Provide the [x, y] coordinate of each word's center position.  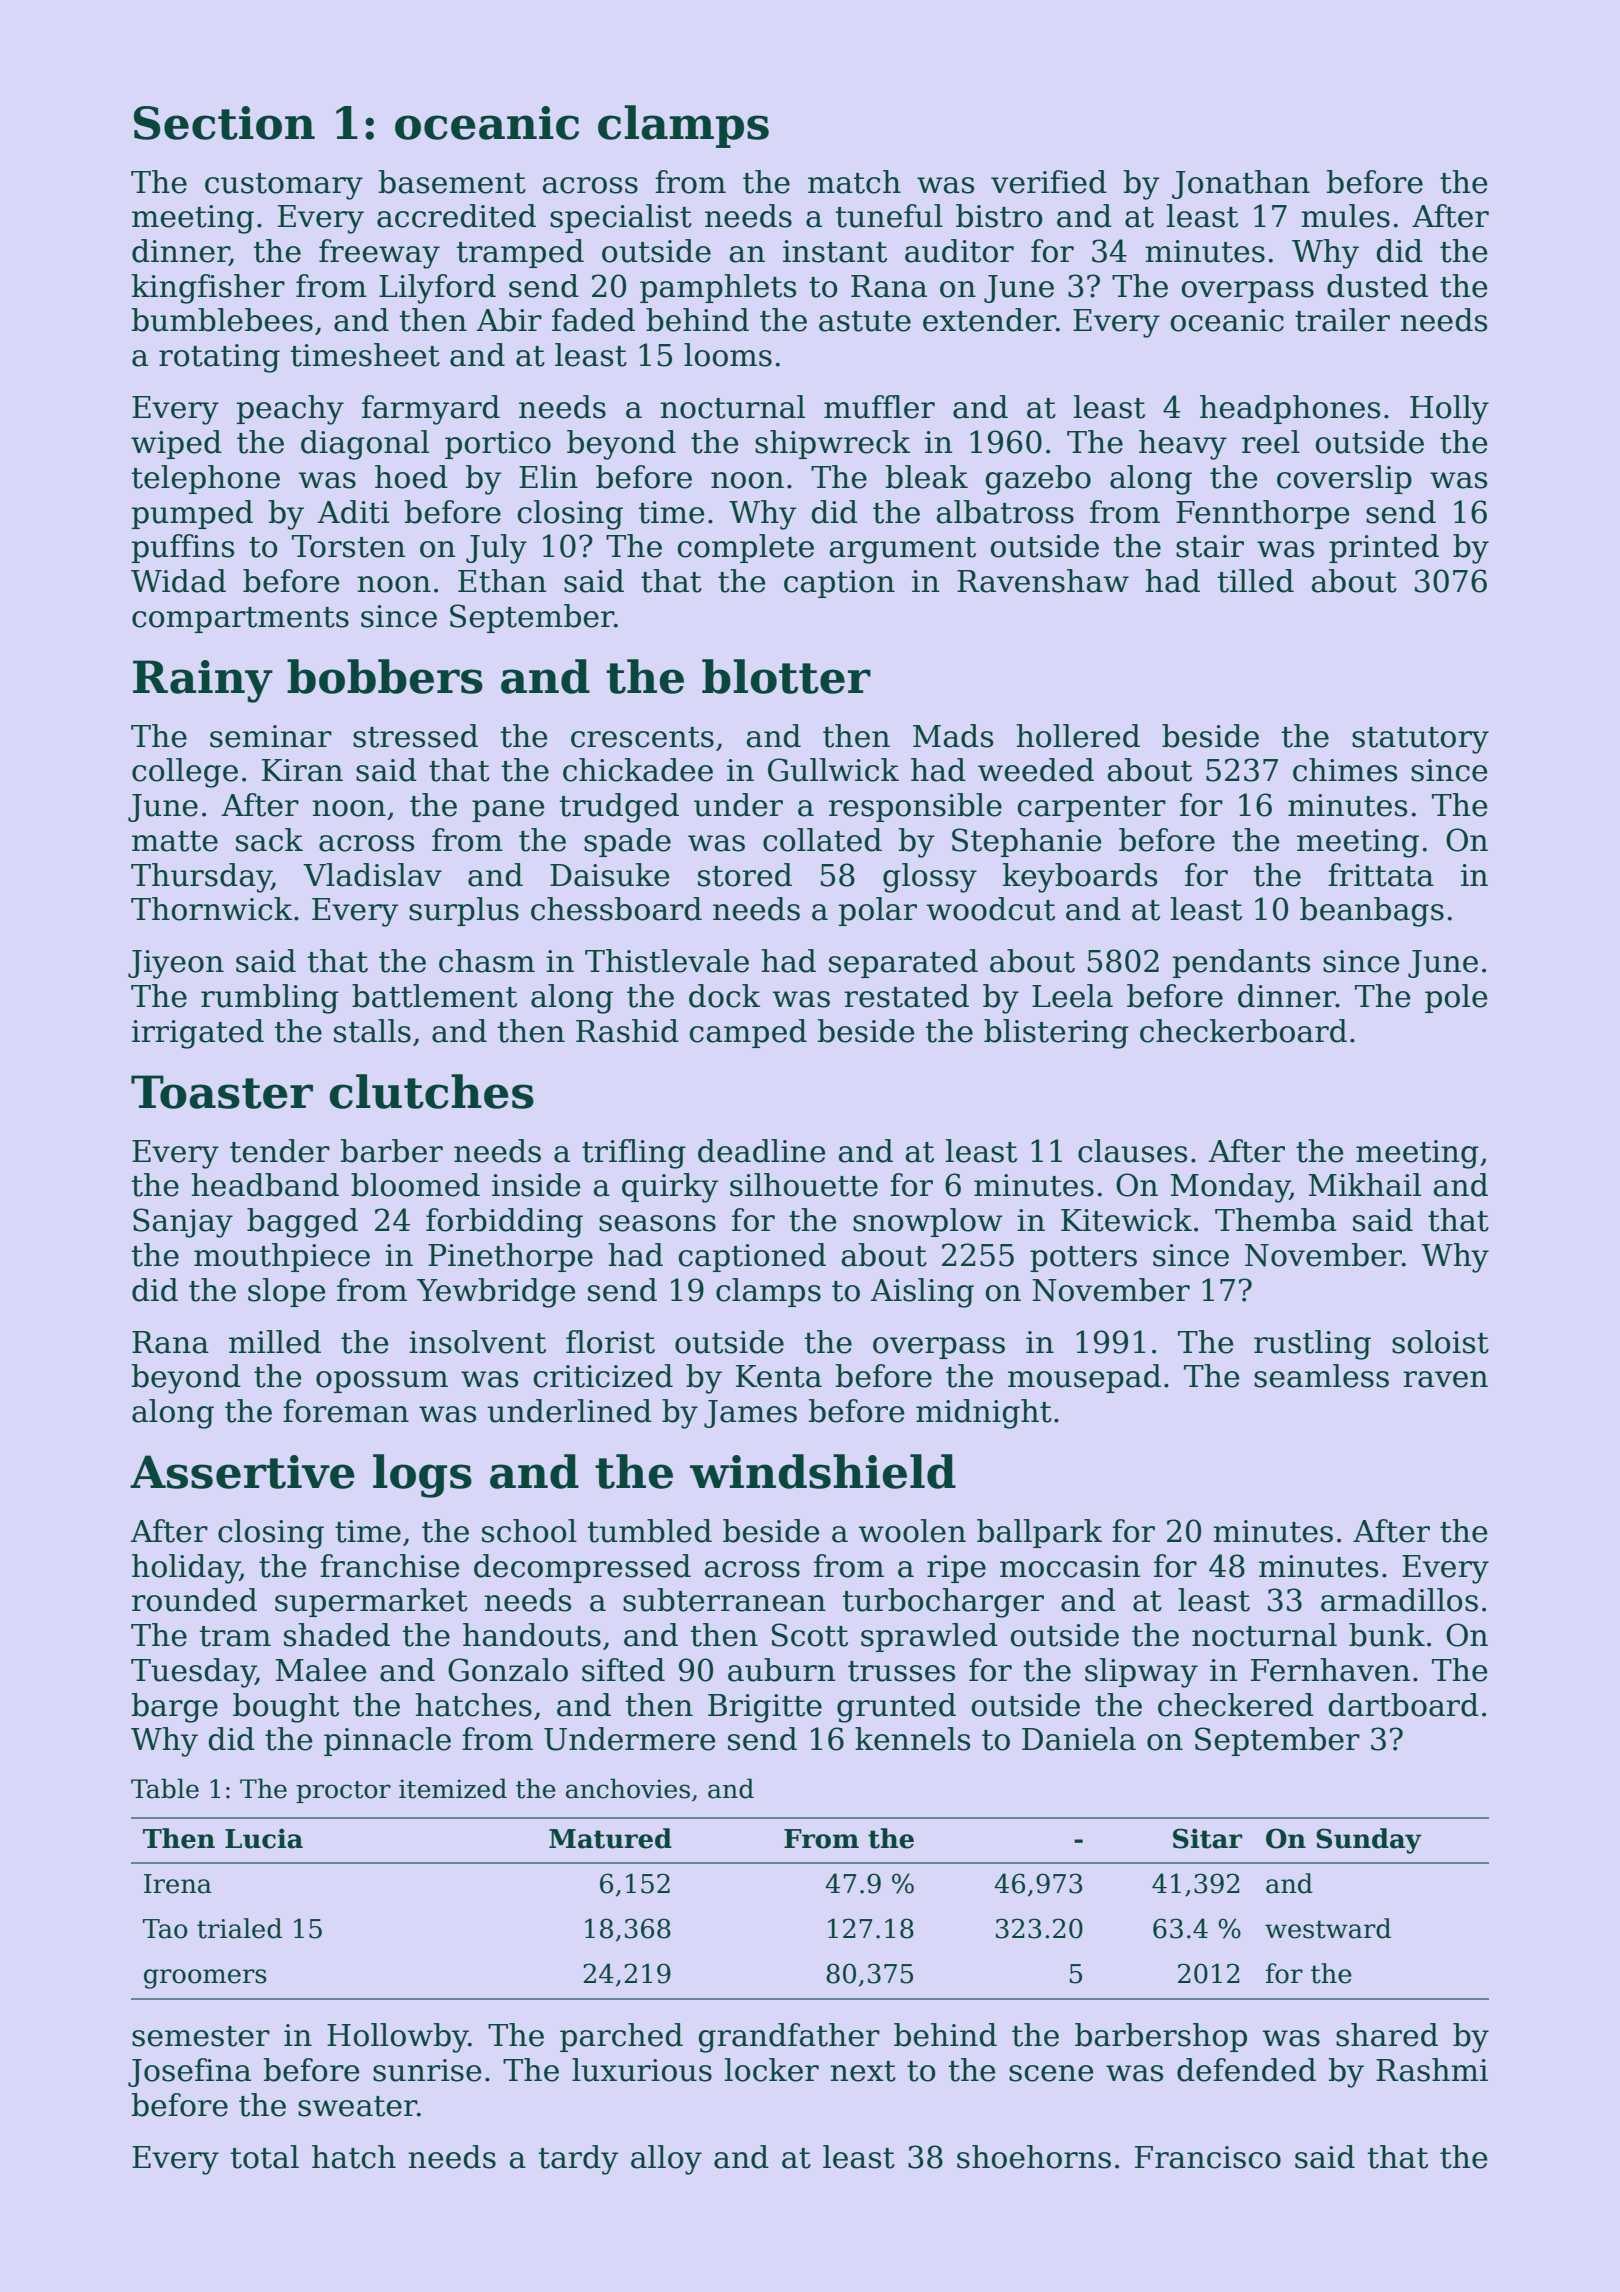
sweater [357, 2106]
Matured [610, 1838]
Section [224, 123]
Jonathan [1241, 184]
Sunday [1369, 1841]
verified [1049, 182]
